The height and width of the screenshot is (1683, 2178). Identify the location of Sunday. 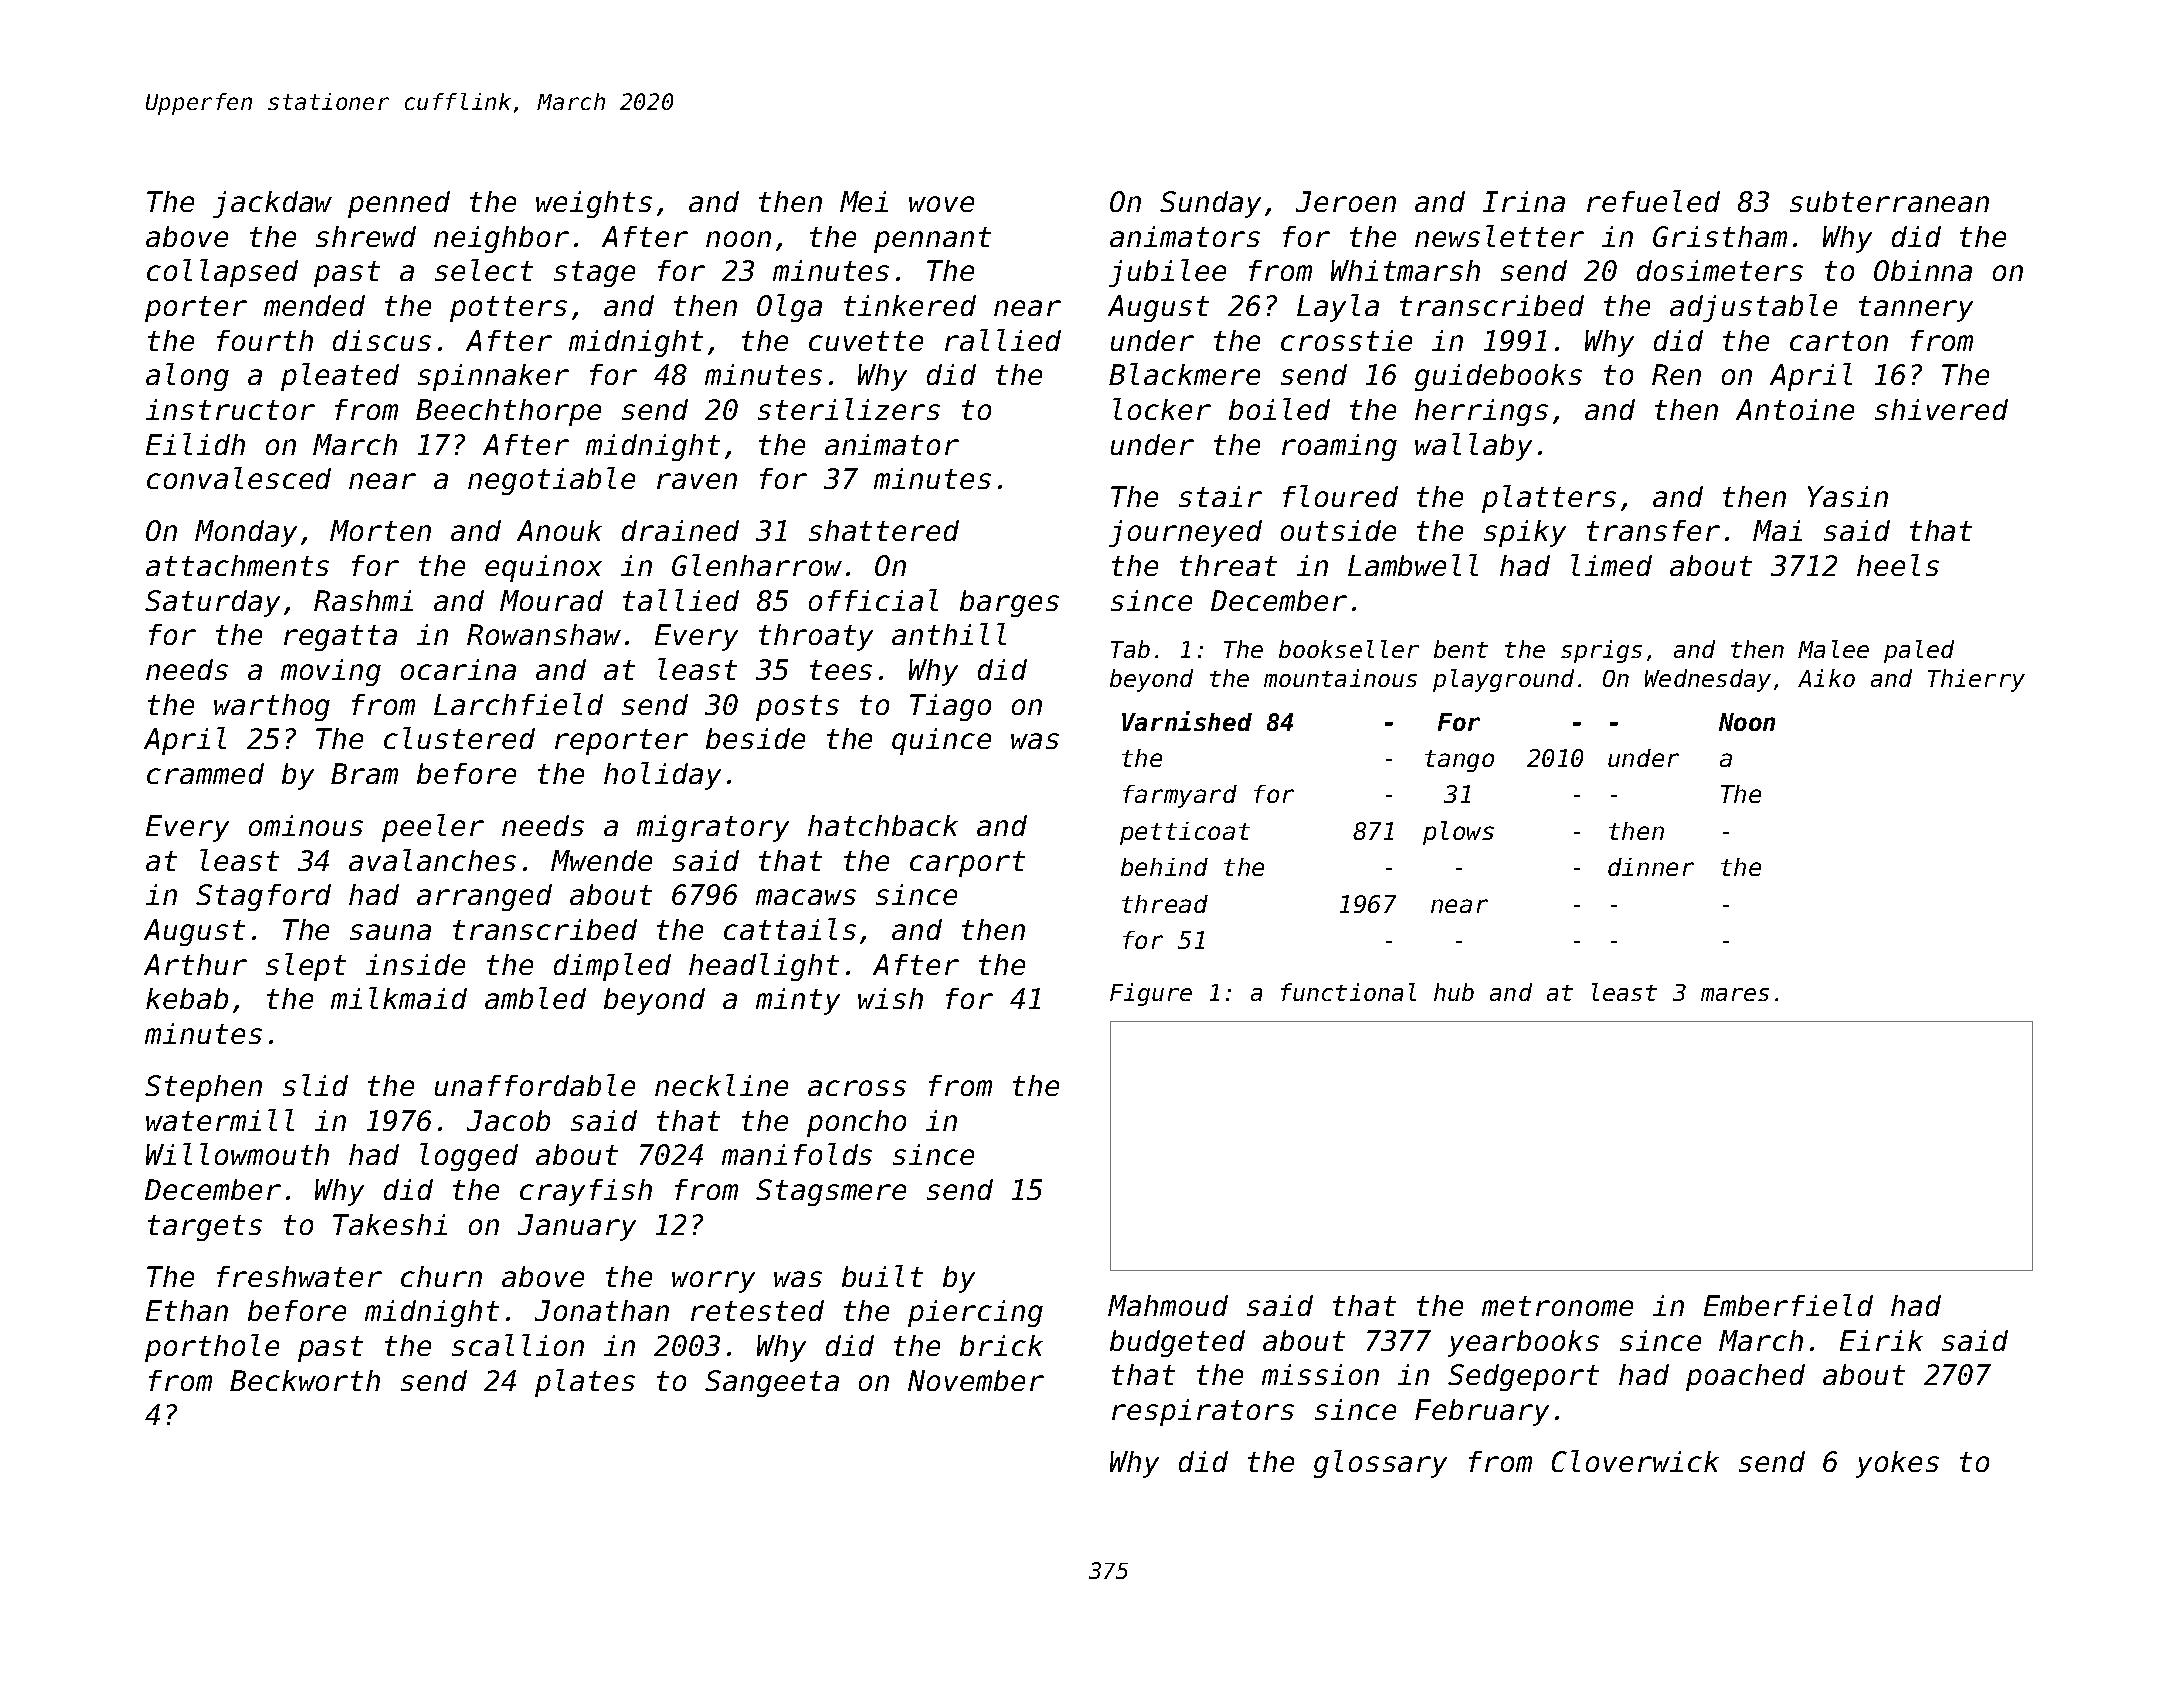
(1210, 204).
